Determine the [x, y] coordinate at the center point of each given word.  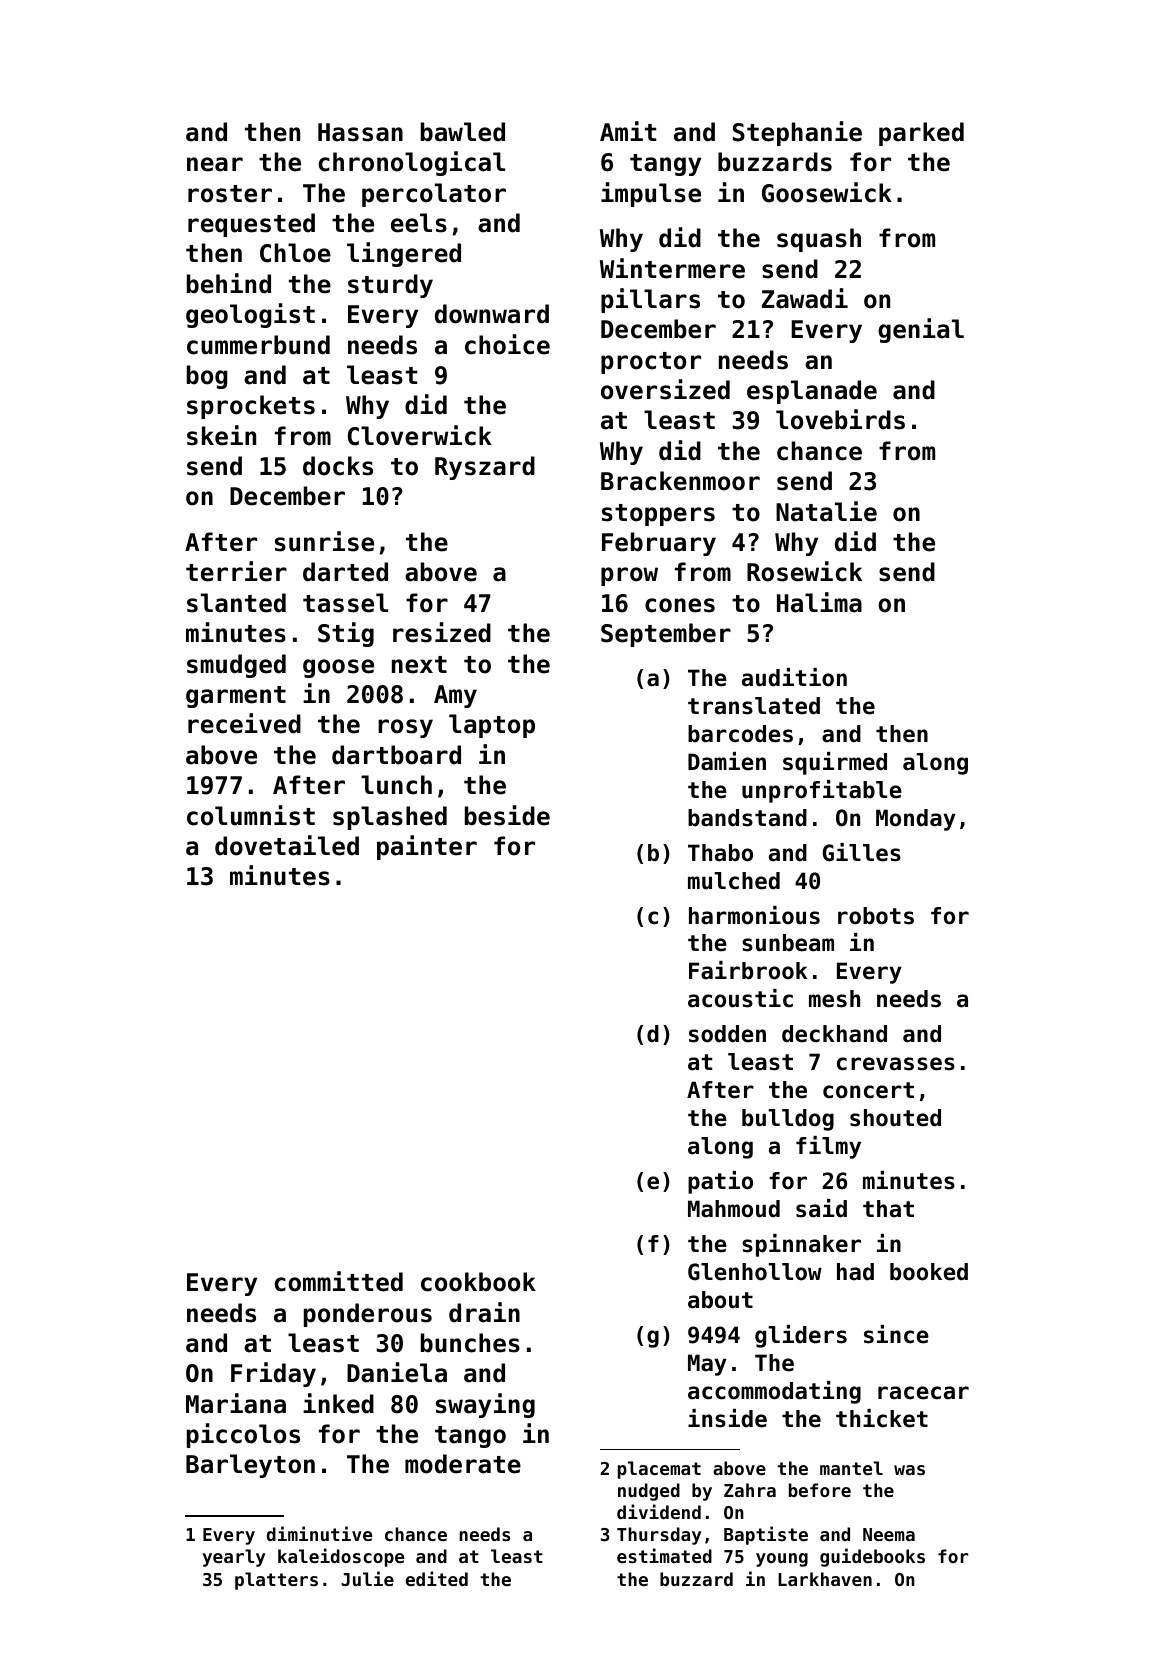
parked [921, 134]
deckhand [834, 1034]
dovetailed [287, 845]
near [215, 164]
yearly [234, 1558]
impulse [651, 194]
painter [427, 847]
